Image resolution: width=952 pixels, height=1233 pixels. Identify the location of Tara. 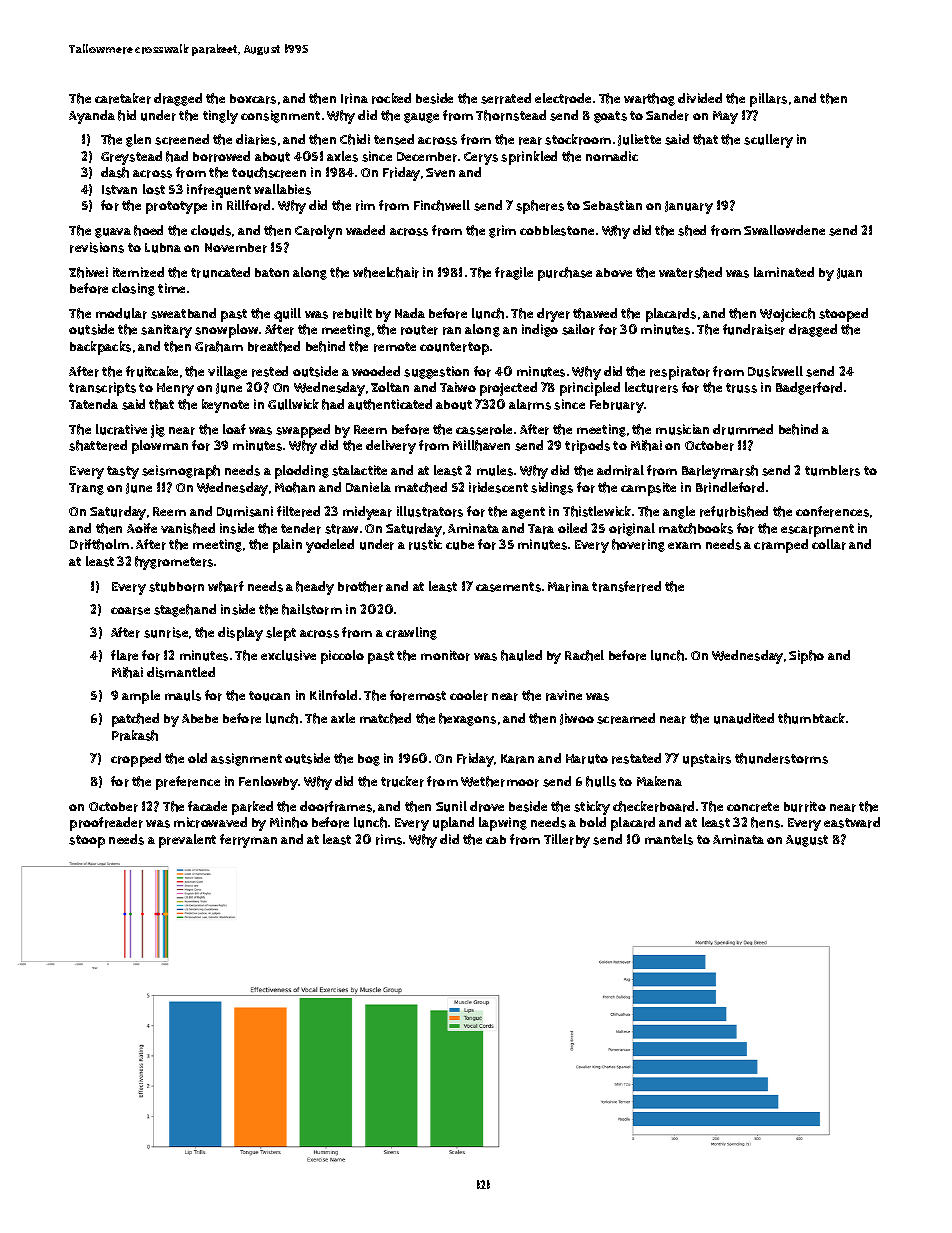
(541, 529).
